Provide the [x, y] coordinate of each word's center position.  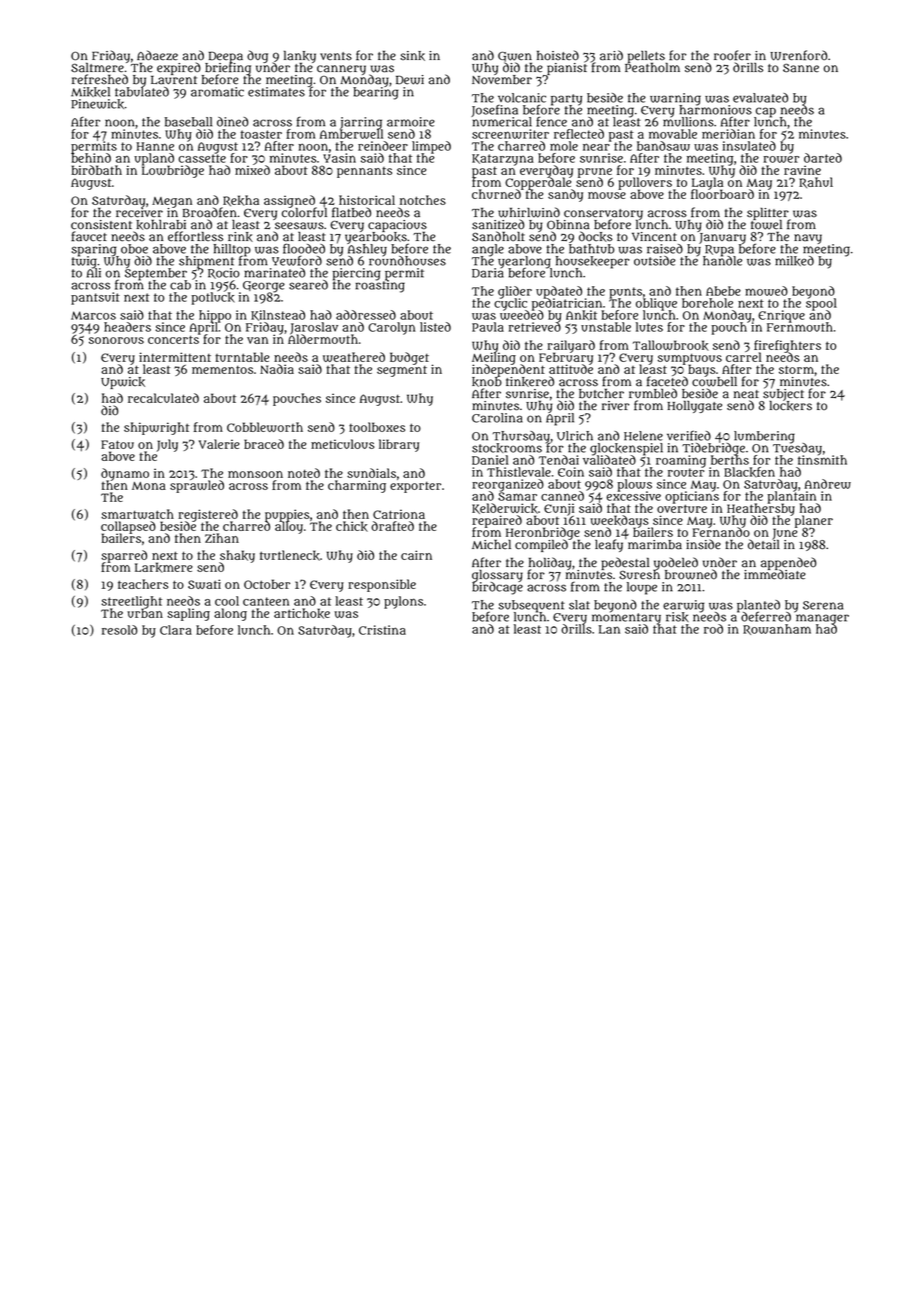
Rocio [224, 273]
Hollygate [694, 406]
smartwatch [137, 514]
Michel [491, 545]
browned [691, 574]
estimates [276, 92]
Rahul [816, 182]
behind [91, 158]
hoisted [558, 55]
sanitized [498, 224]
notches [423, 200]
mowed [766, 291]
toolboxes [377, 427]
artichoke [302, 613]
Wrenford [798, 55]
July [167, 445]
